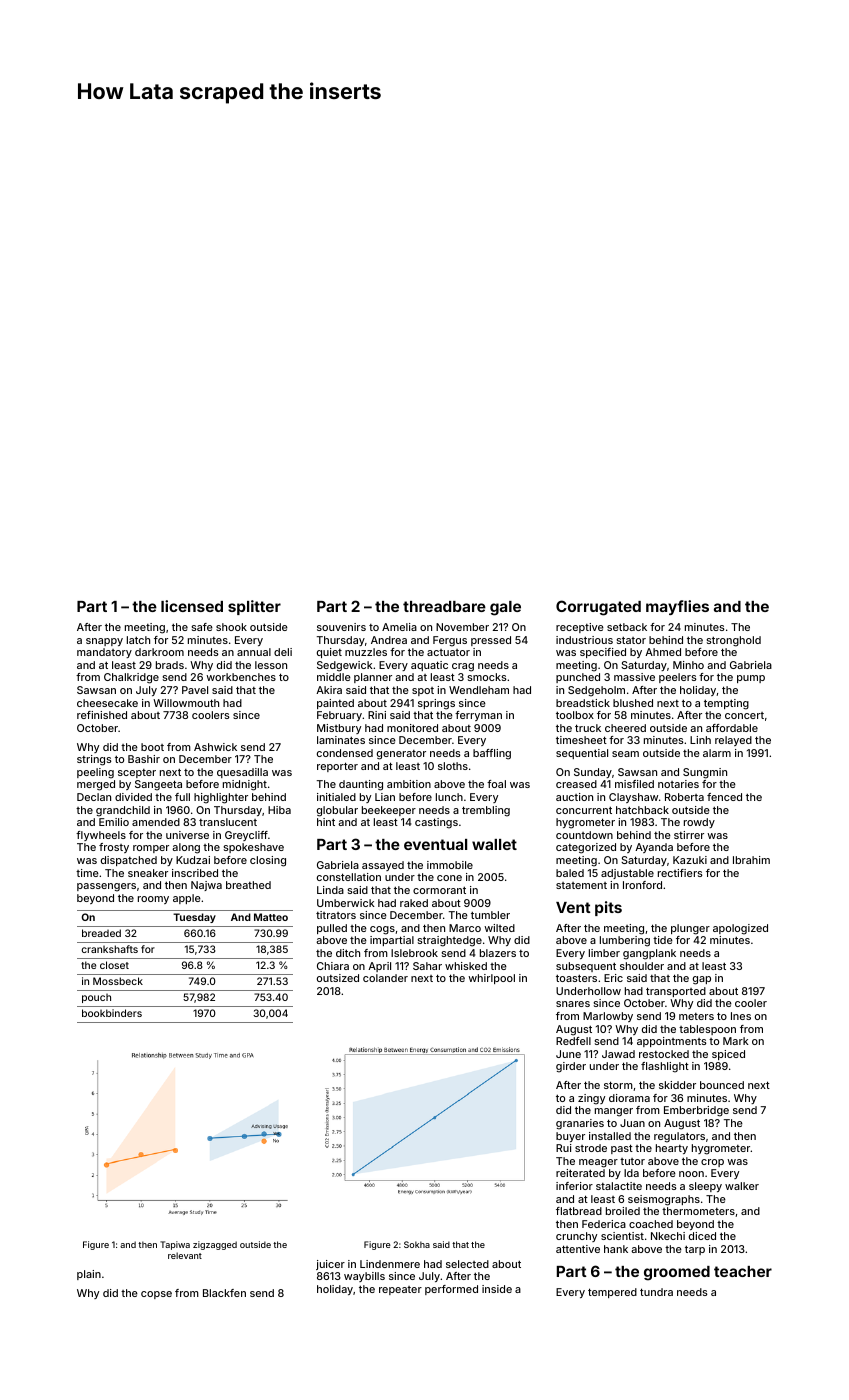 The image size is (849, 1400). Describe the element at coordinates (663, 940) in the screenshot. I see `tide` at that location.
